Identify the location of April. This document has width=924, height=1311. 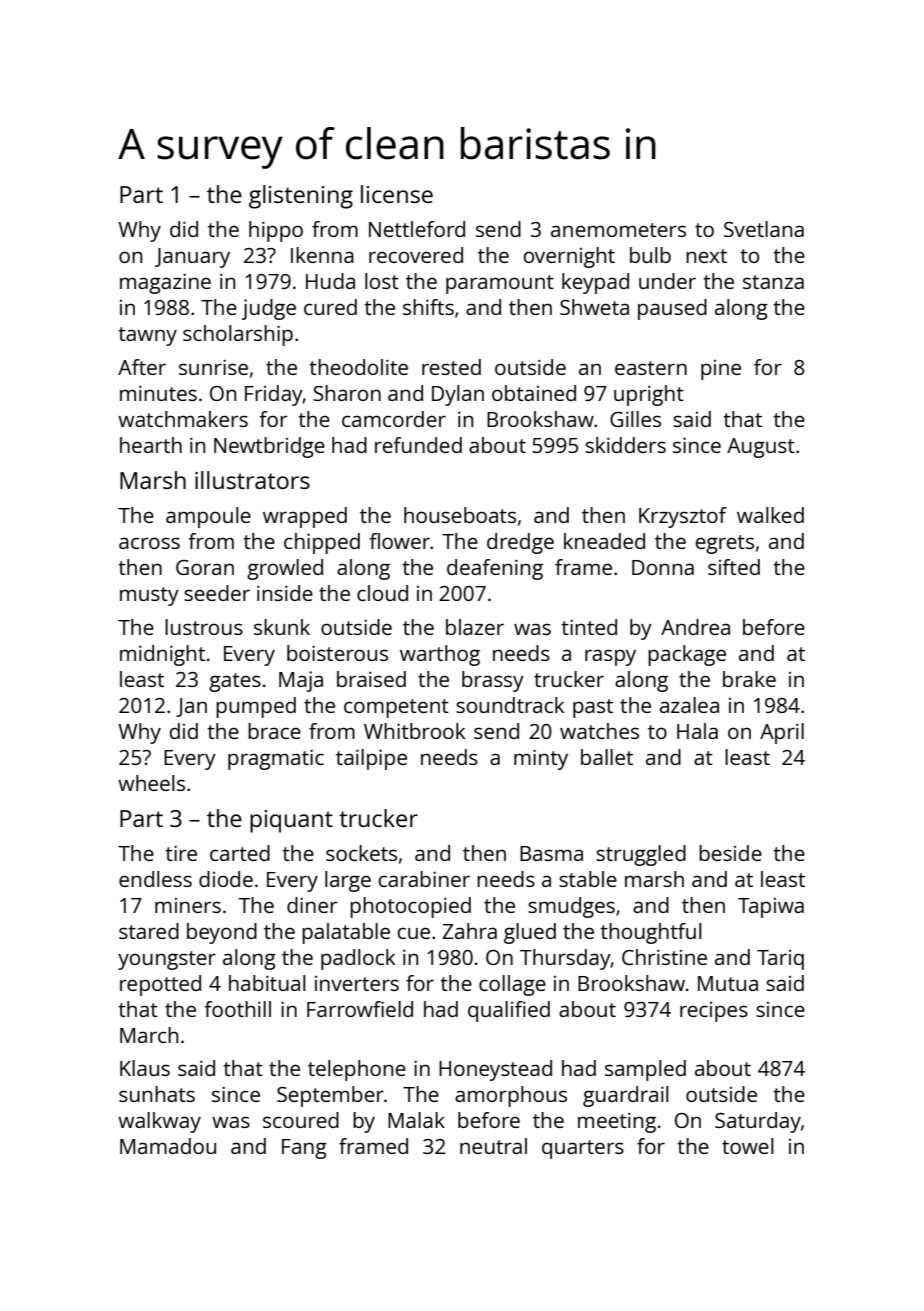
(782, 733).
